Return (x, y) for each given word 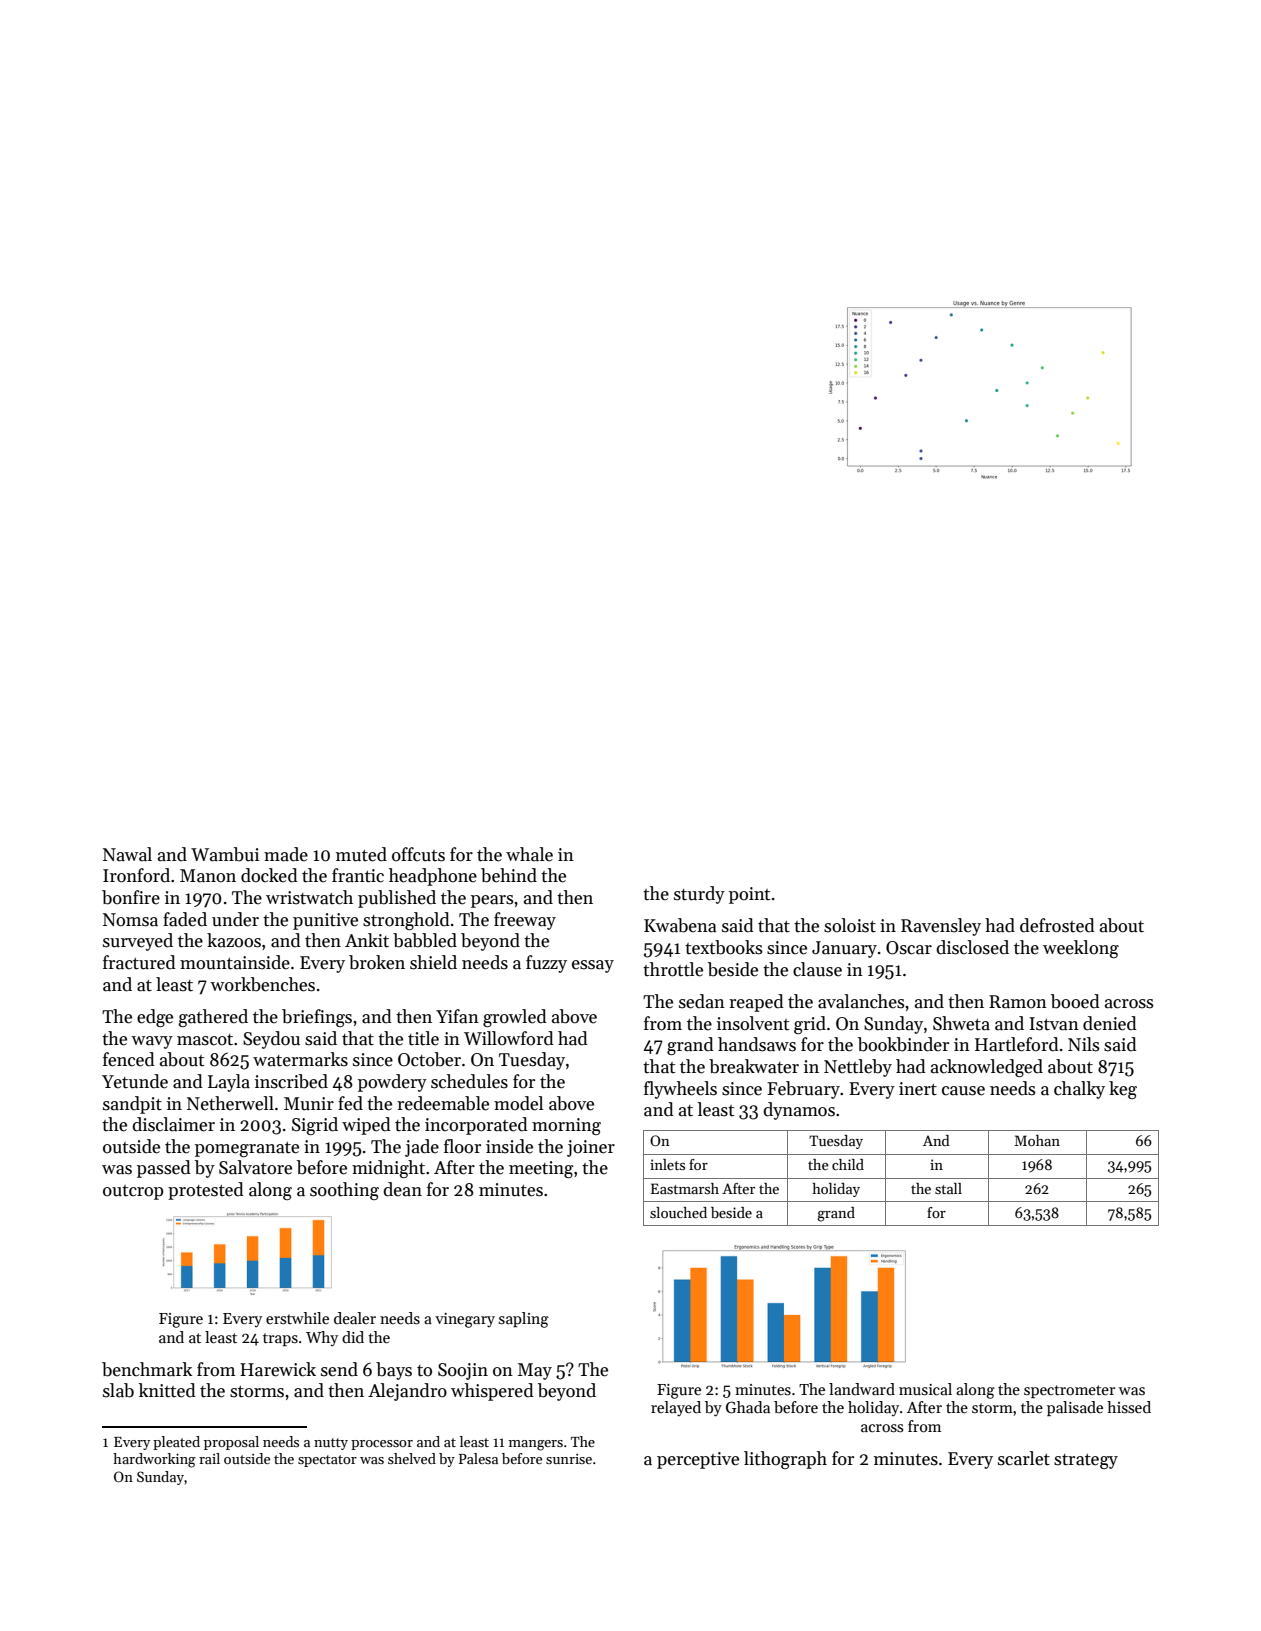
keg (1123, 1090)
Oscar (909, 948)
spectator (327, 1461)
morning (566, 1126)
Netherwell (230, 1103)
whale (529, 854)
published (397, 899)
